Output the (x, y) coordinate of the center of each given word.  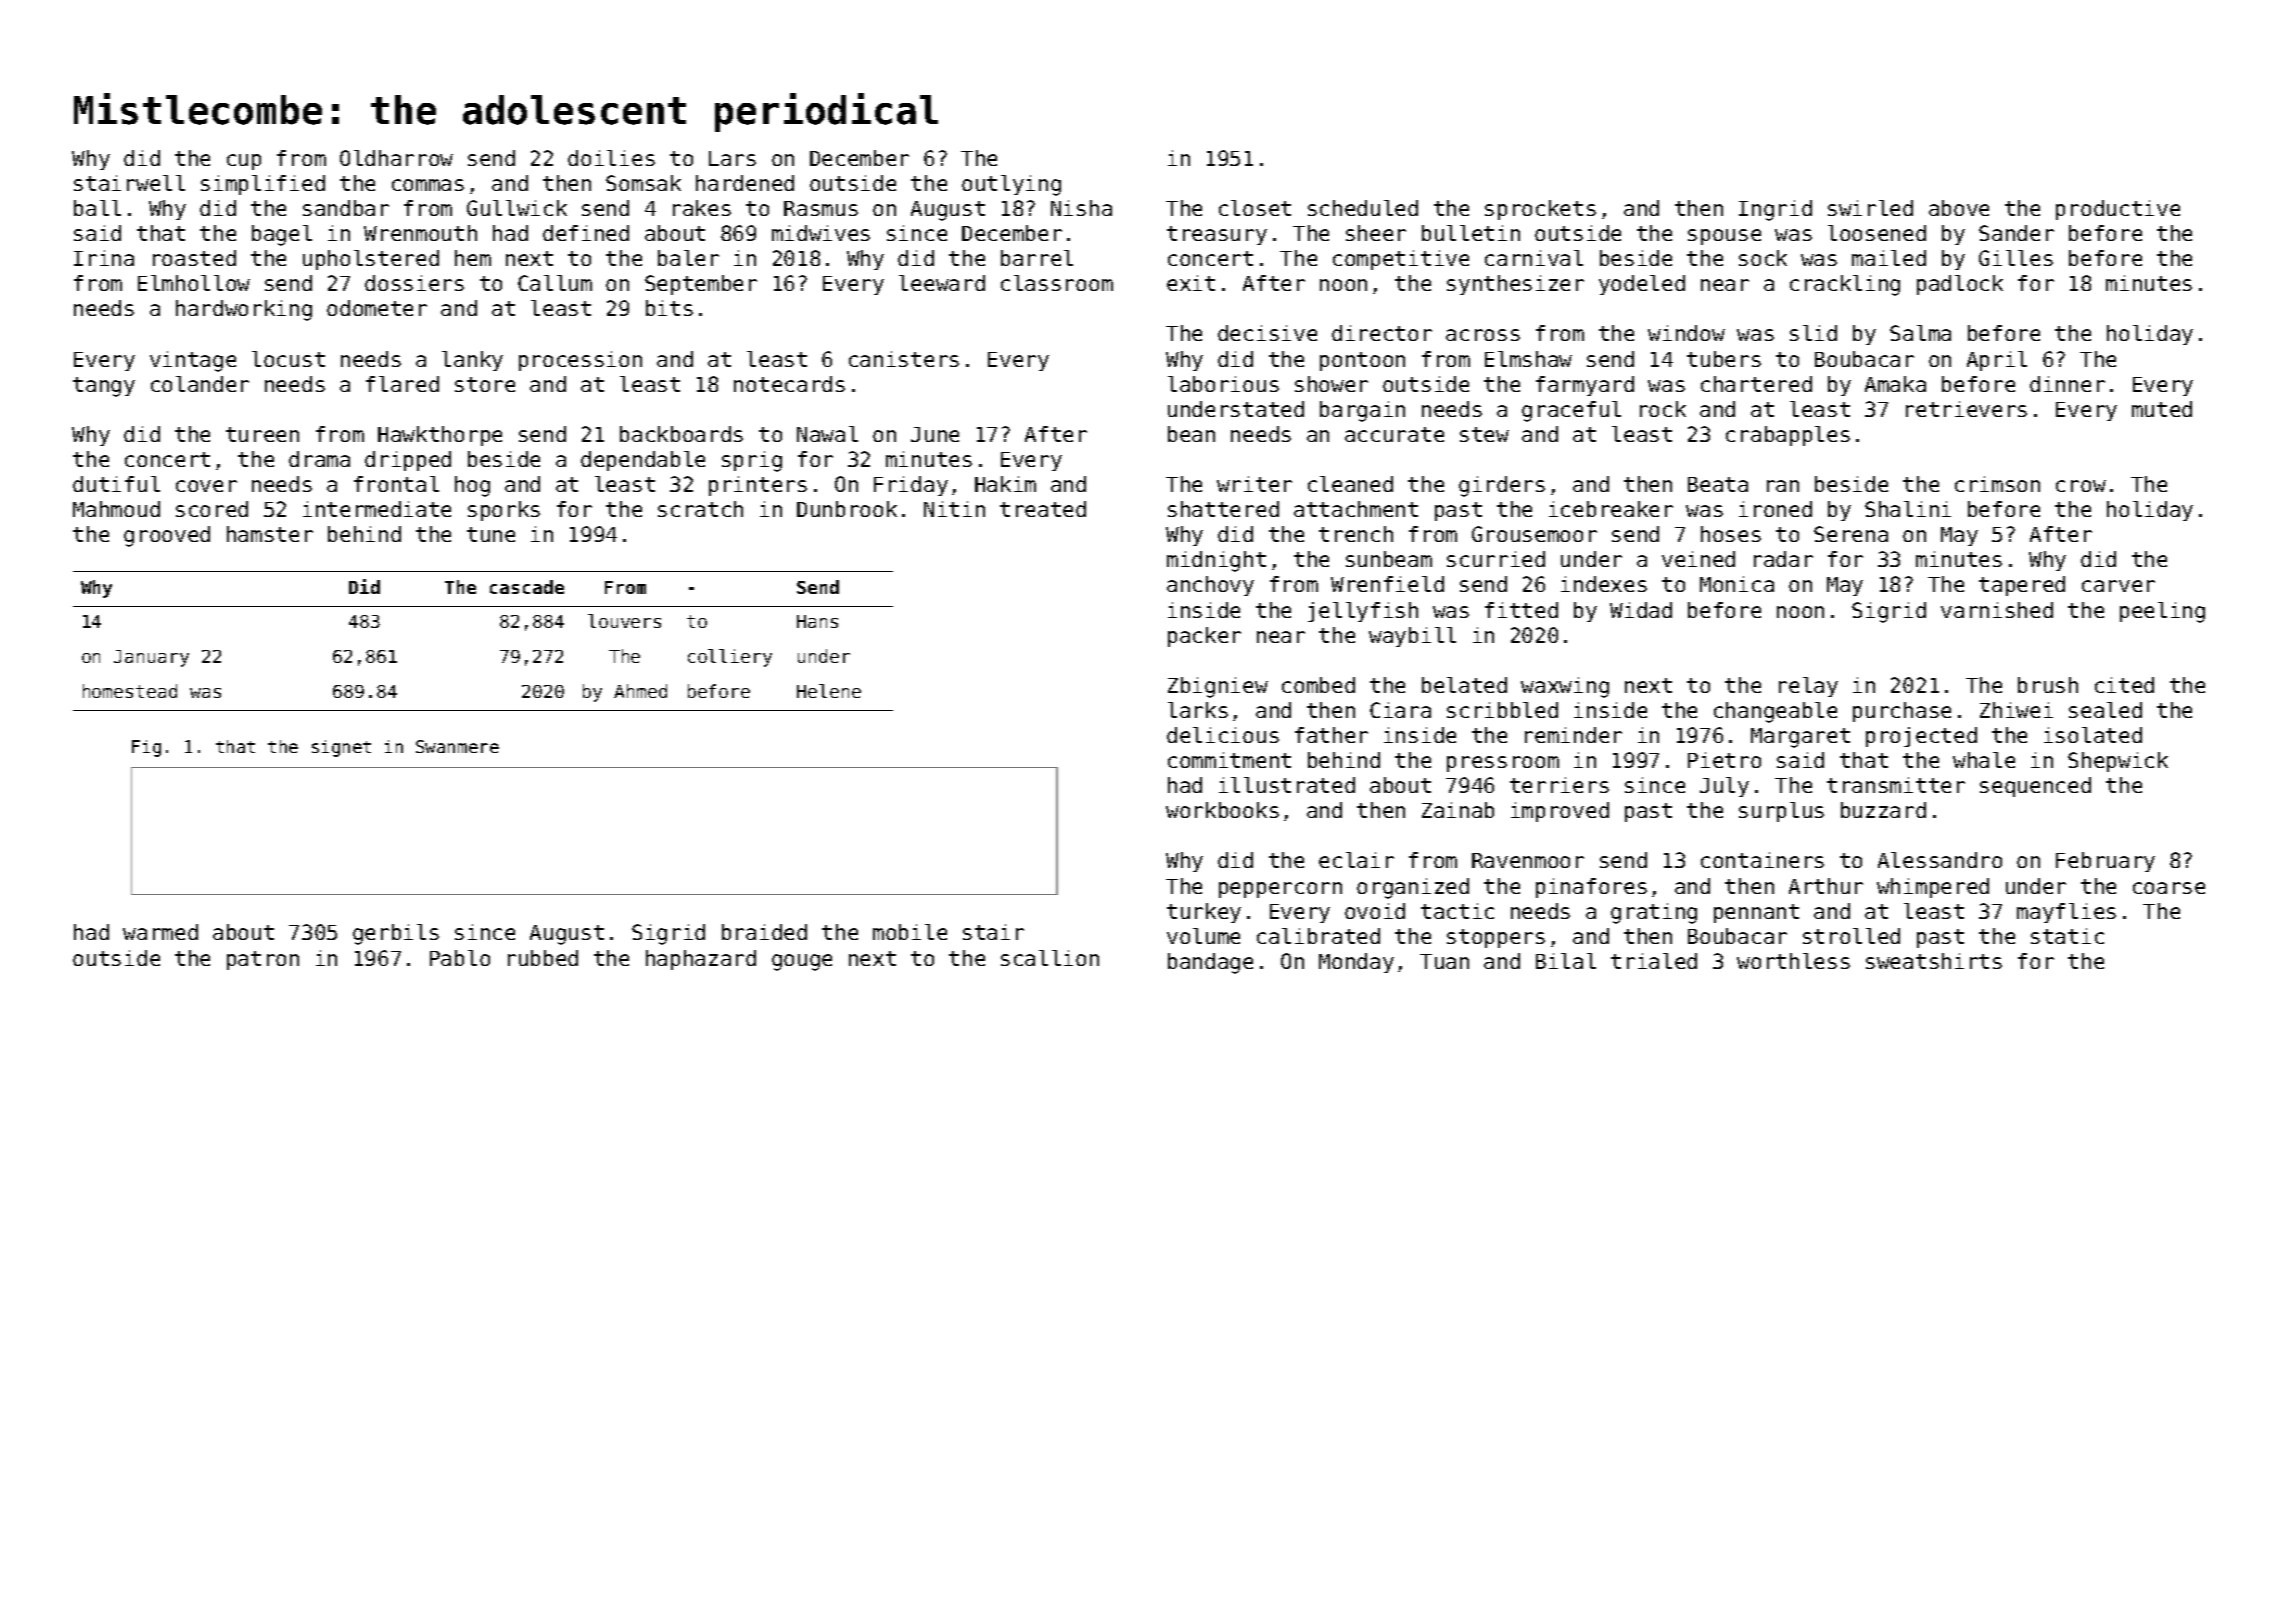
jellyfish (1363, 612)
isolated (2093, 735)
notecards (789, 384)
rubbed (543, 958)
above (1959, 208)
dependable (643, 461)
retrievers (1966, 409)
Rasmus (821, 208)
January (151, 658)
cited (2124, 685)
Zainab (1458, 810)
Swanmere (457, 746)
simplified (263, 185)
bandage (1210, 963)
